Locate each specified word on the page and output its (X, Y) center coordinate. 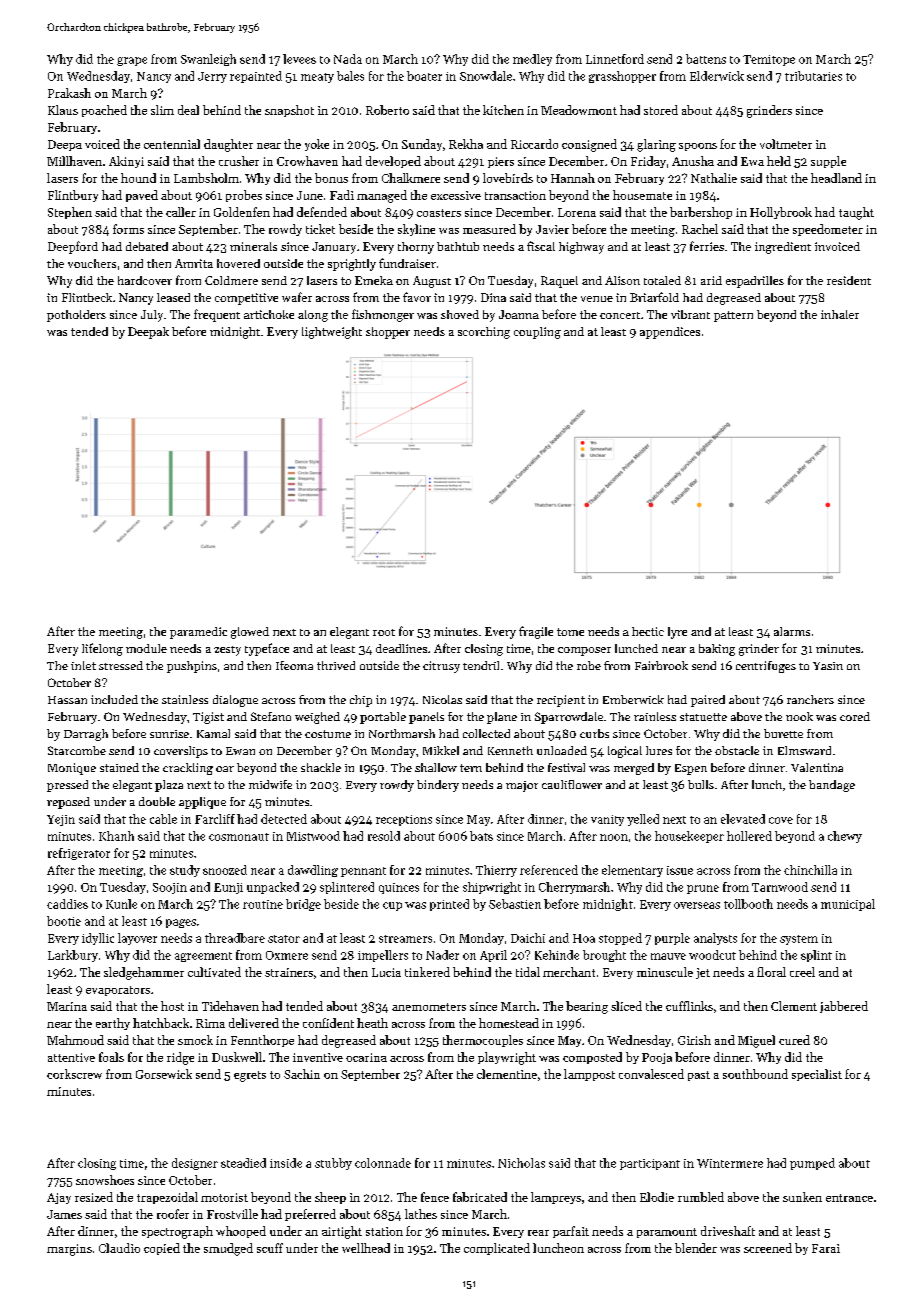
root (384, 632)
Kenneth (510, 750)
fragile (536, 632)
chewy (845, 837)
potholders (76, 316)
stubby (333, 1164)
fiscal (541, 246)
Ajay (59, 1198)
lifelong (102, 649)
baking (717, 650)
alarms (792, 631)
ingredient (783, 248)
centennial (172, 144)
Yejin (61, 820)
